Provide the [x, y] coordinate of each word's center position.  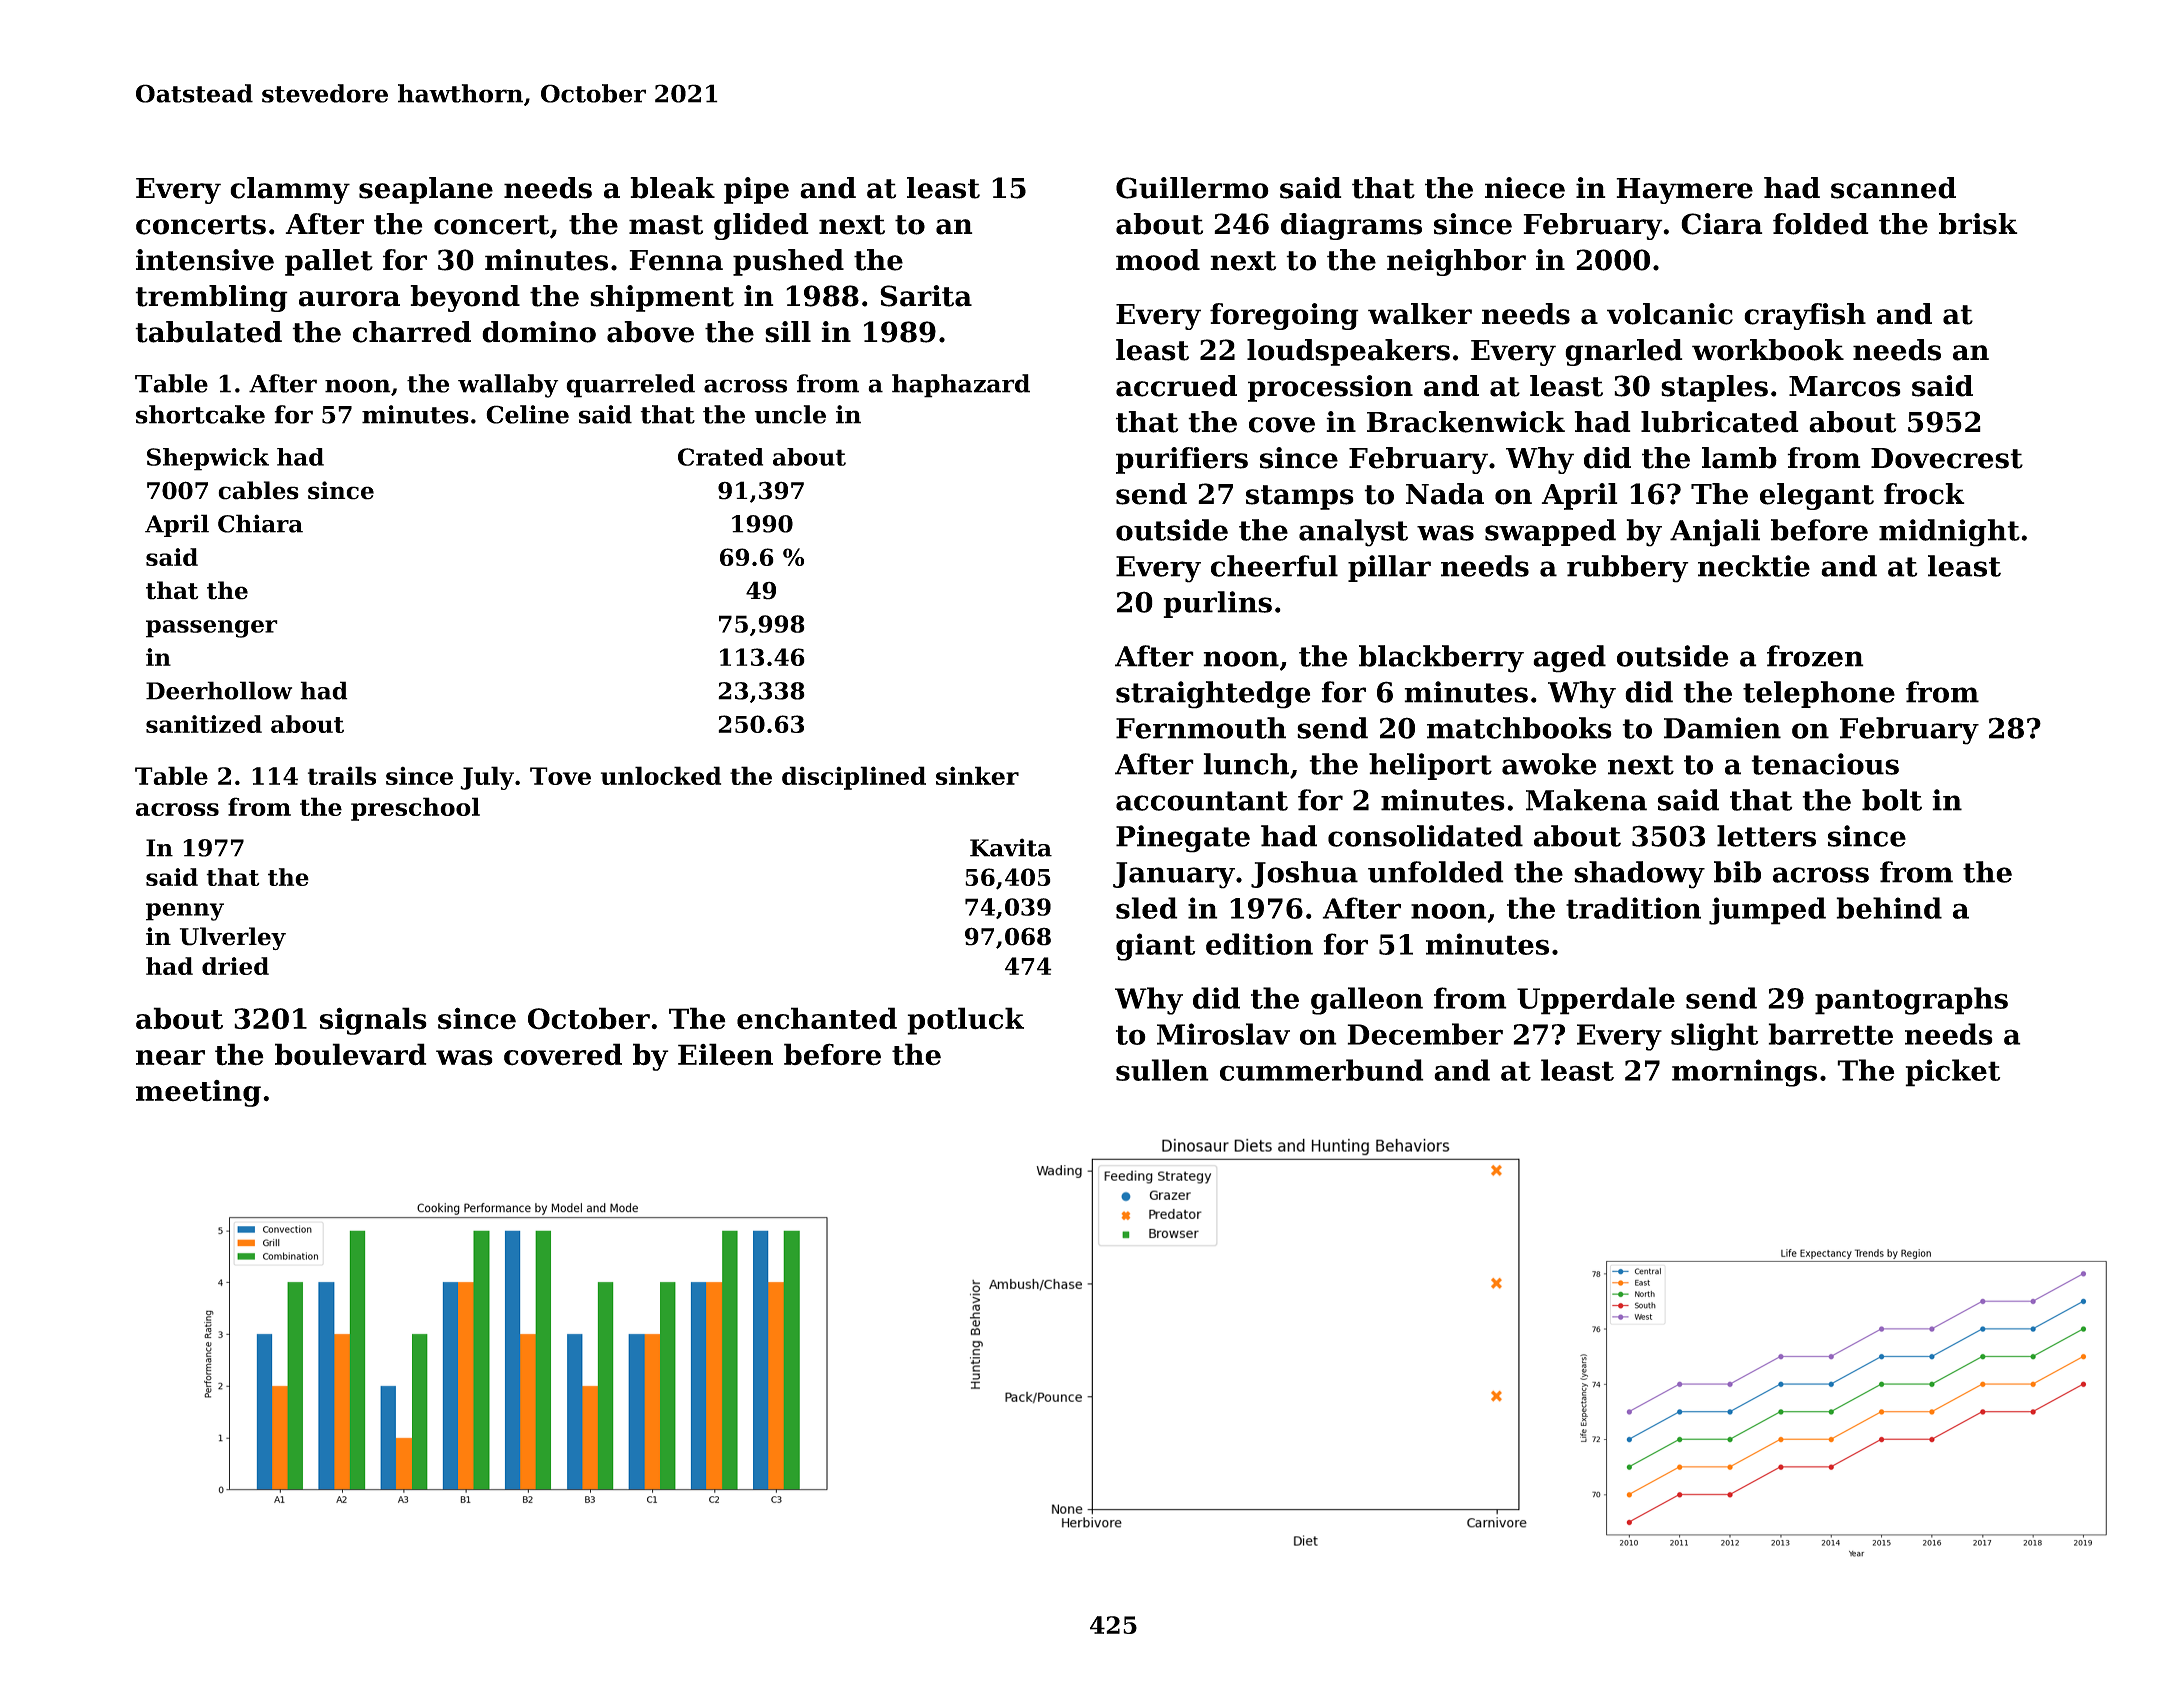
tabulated [208, 332]
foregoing [1284, 316]
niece [1525, 188]
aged [1569, 659]
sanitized [204, 724]
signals [373, 1021]
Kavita [1011, 847]
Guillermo [1192, 188]
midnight [1949, 533]
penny [185, 912]
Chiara [260, 523]
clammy [290, 190]
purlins [1217, 604]
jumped [1767, 911]
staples [1714, 388]
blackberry [1441, 659]
